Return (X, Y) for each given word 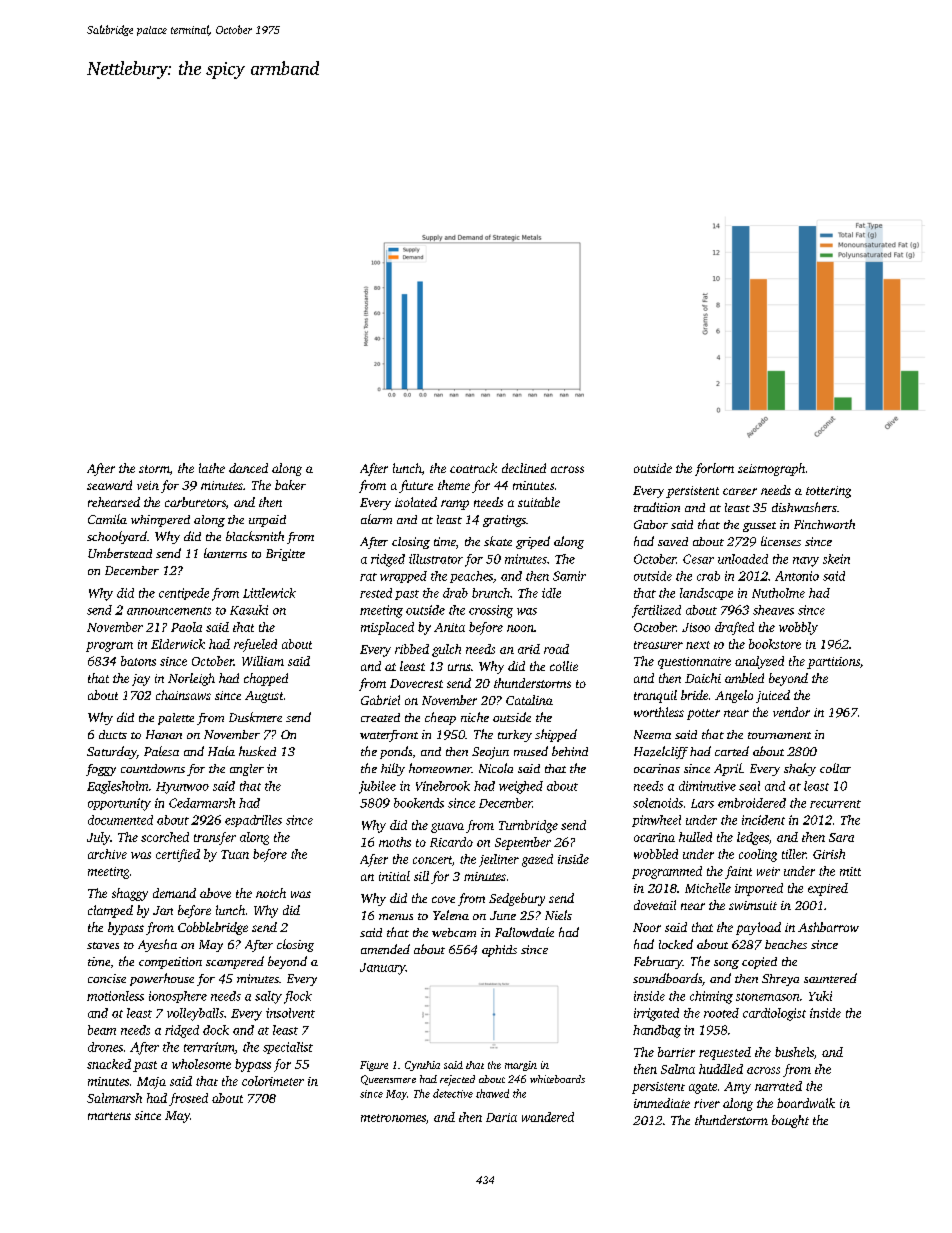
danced (248, 468)
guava (447, 828)
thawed (492, 1093)
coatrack (473, 468)
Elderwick (178, 644)
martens (109, 1116)
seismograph (771, 469)
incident (763, 820)
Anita (449, 627)
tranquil (655, 696)
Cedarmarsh (202, 803)
